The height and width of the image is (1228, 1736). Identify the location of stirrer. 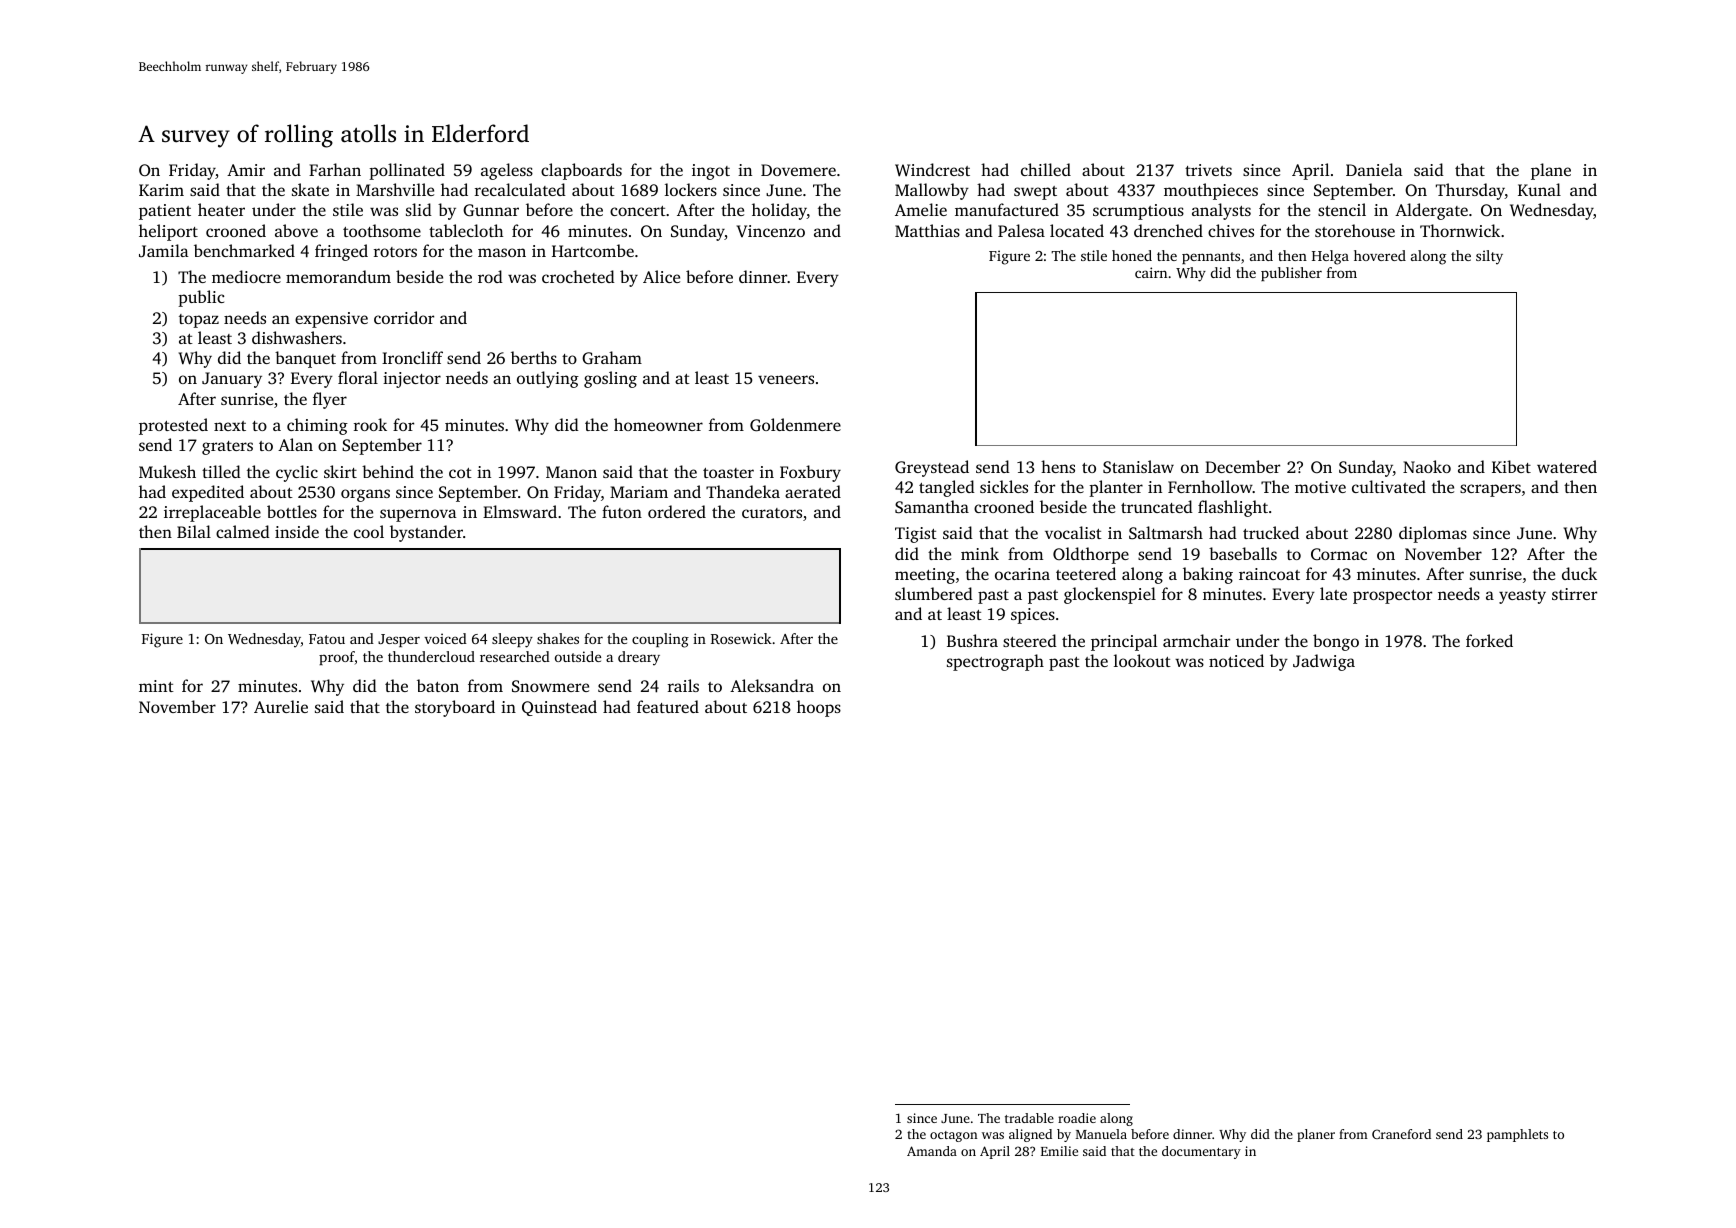
(1574, 594).
